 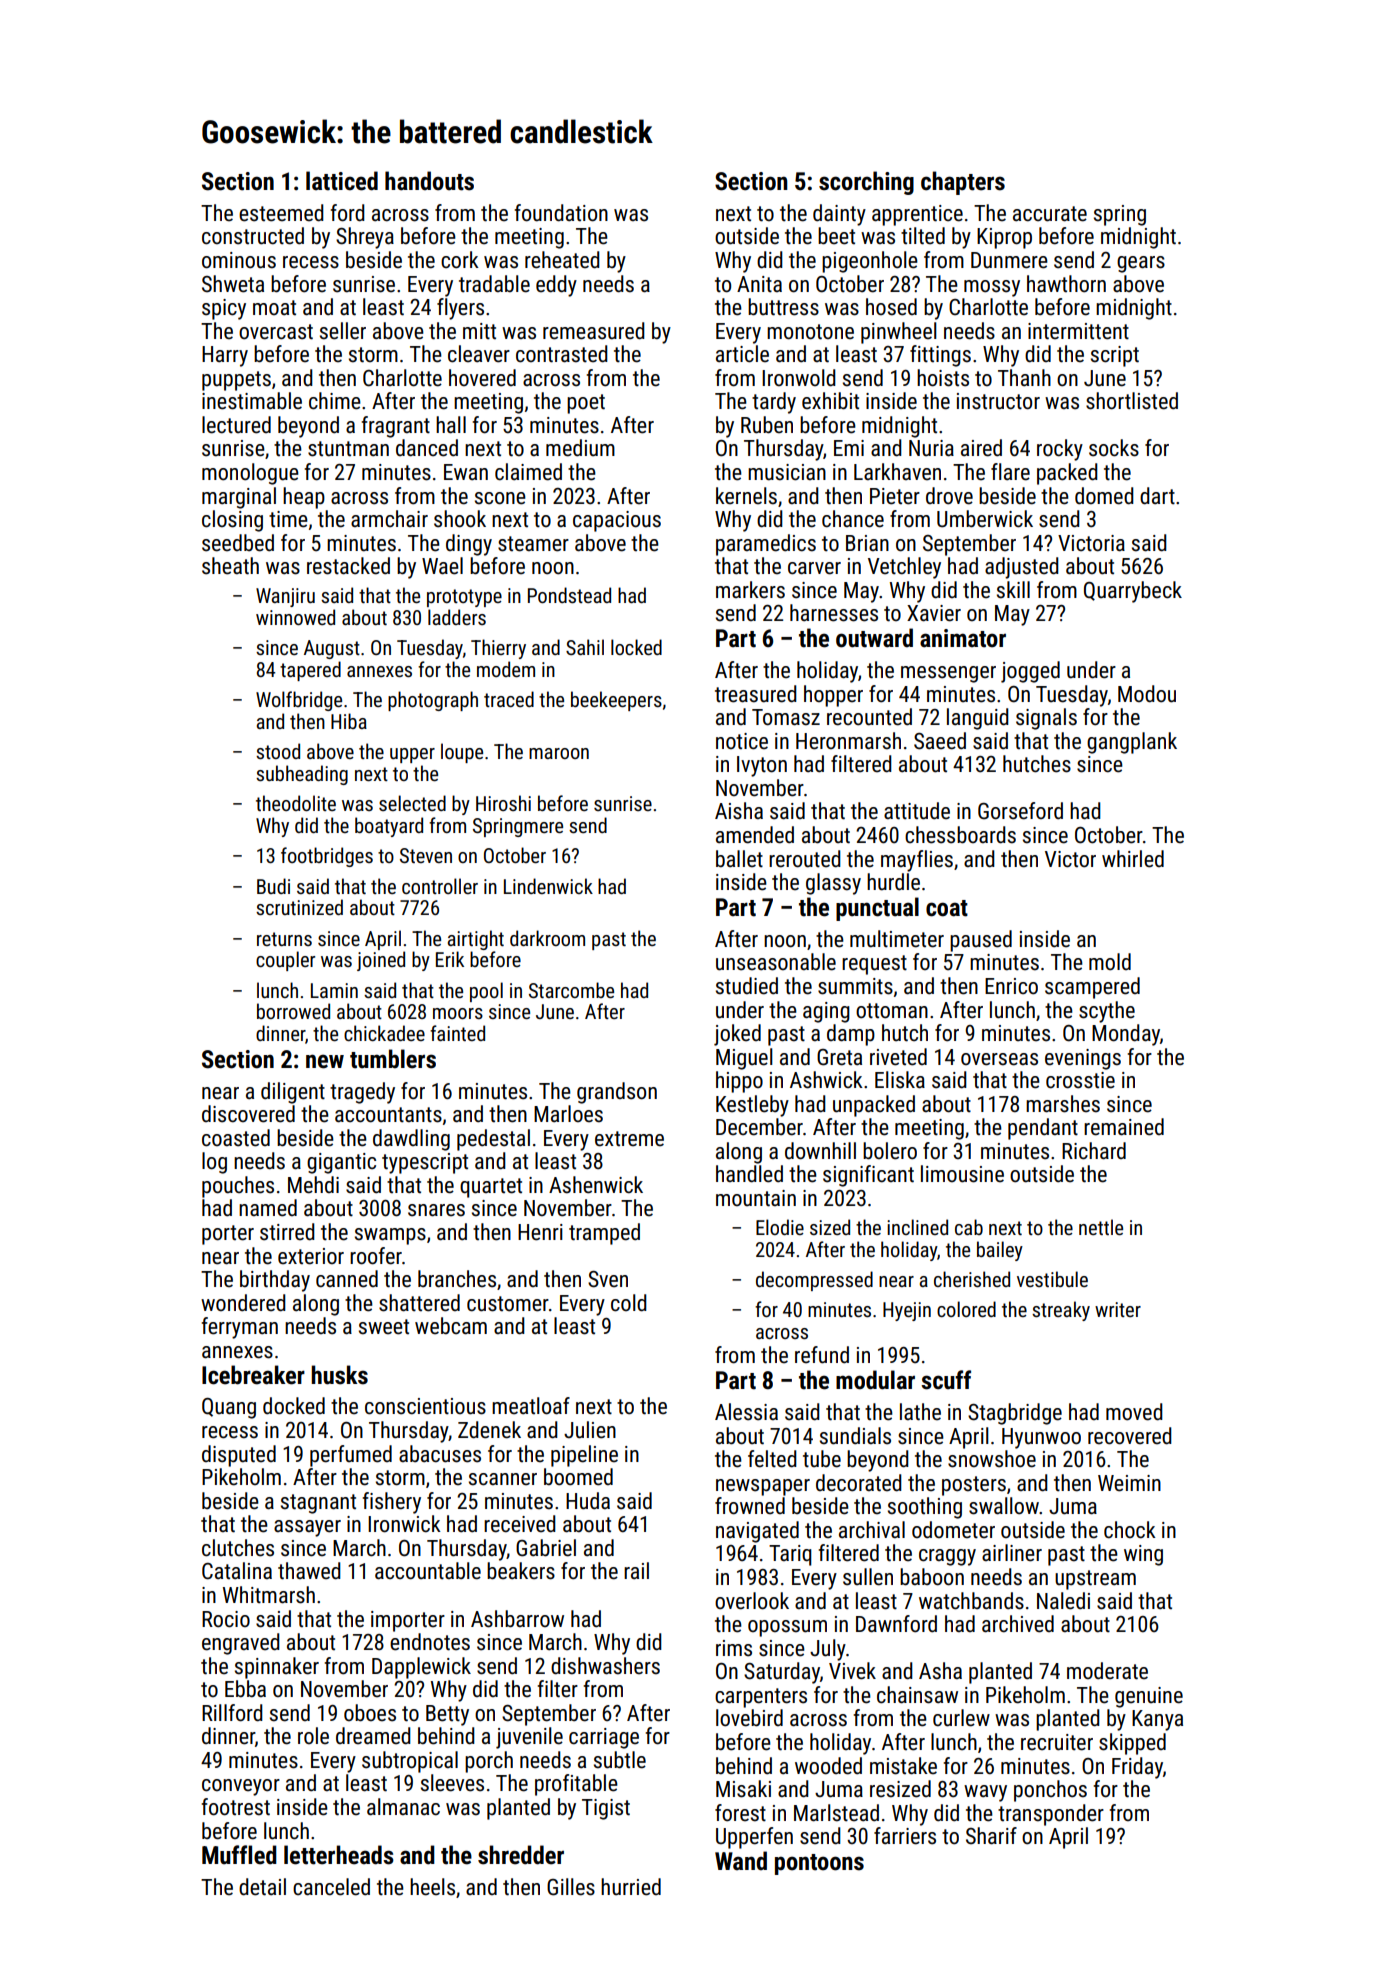 I want to click on farriers, so click(x=905, y=1836).
